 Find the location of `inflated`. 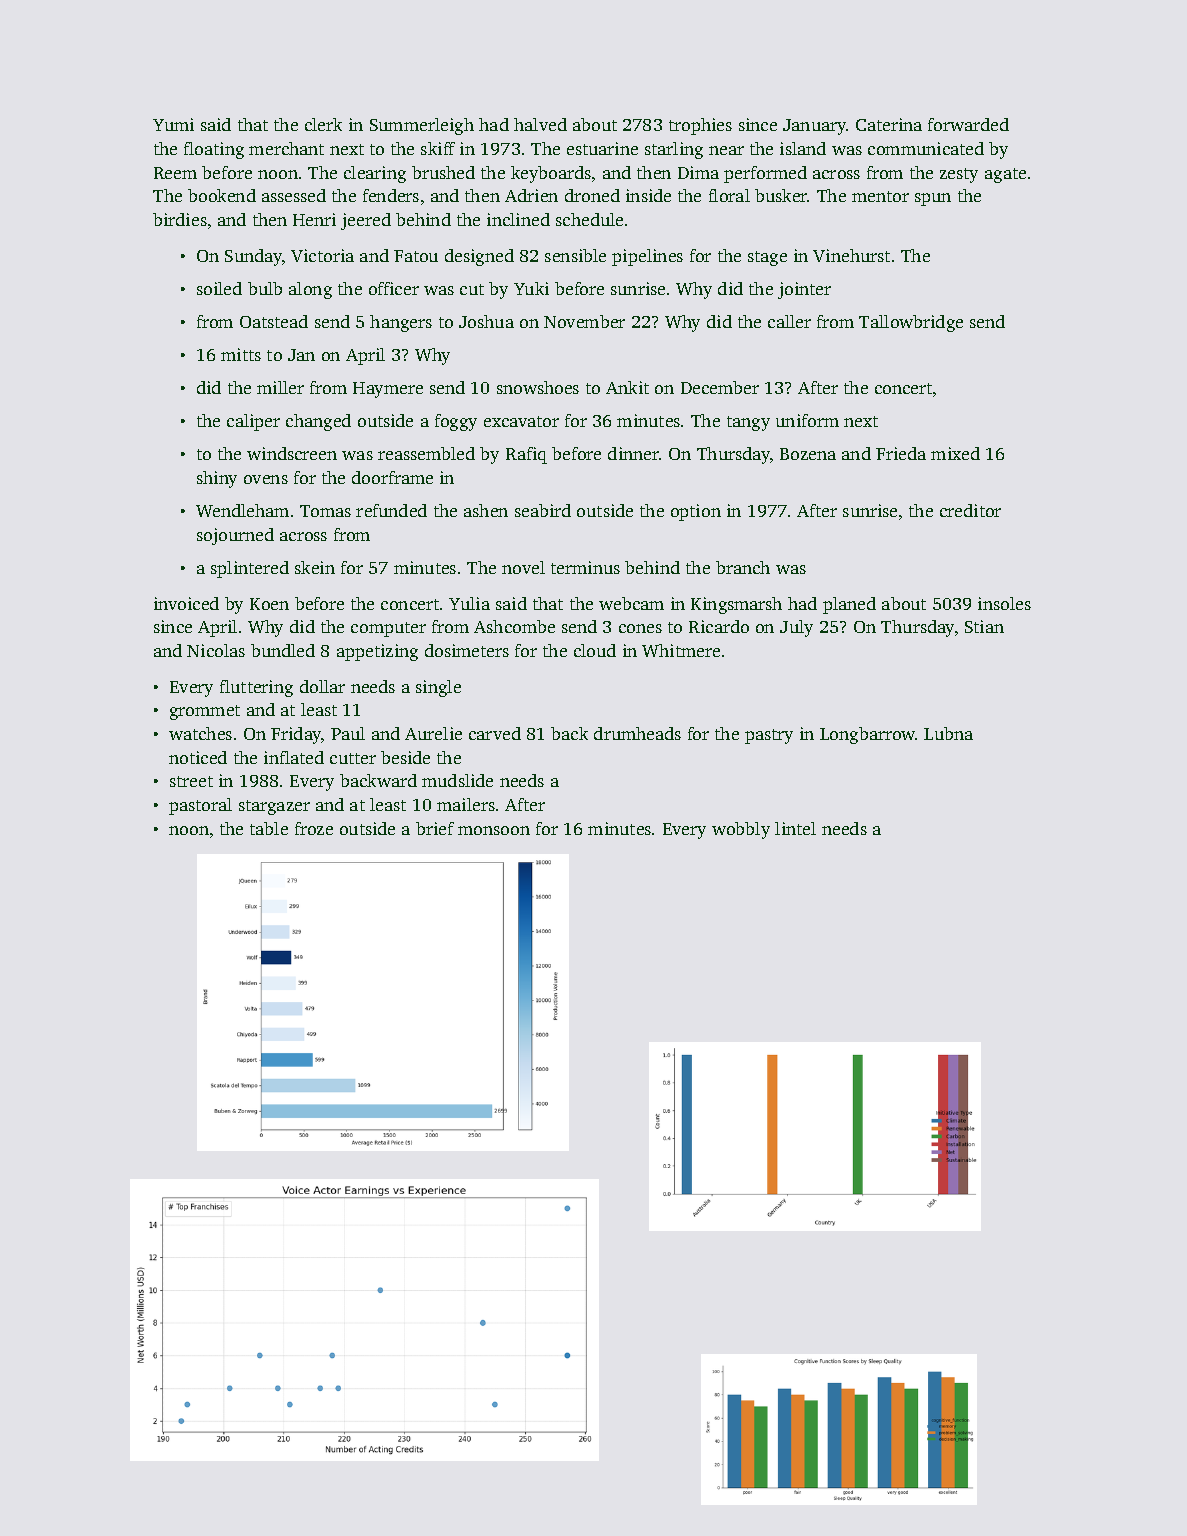

inflated is located at coordinates (294, 757).
